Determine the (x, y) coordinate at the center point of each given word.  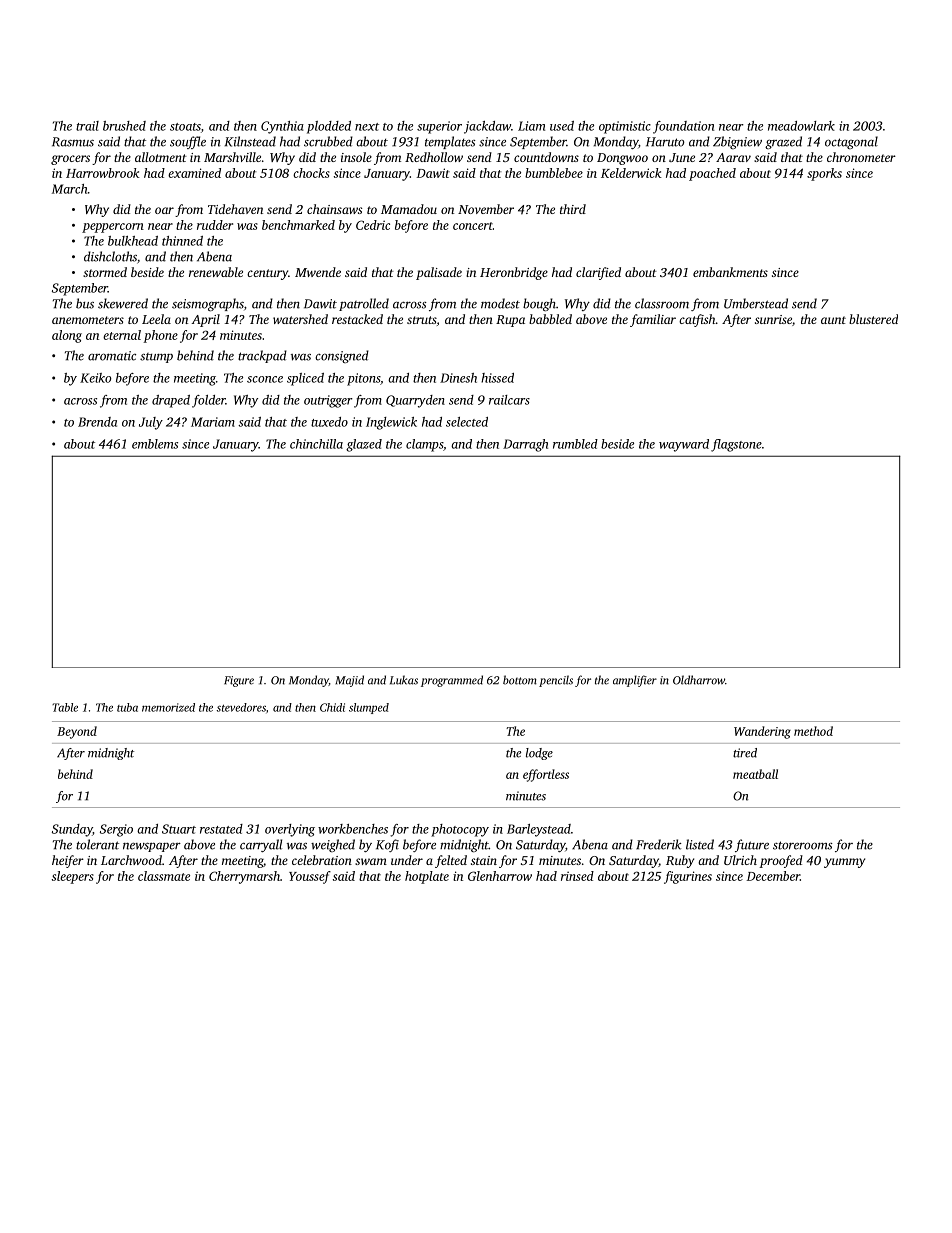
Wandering (762, 732)
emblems (155, 444)
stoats (185, 127)
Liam (531, 126)
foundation (684, 127)
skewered (123, 303)
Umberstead (756, 303)
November (486, 209)
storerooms (803, 845)
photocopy (460, 830)
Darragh (525, 445)
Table (65, 707)
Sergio (116, 830)
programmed (452, 681)
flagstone (736, 445)
